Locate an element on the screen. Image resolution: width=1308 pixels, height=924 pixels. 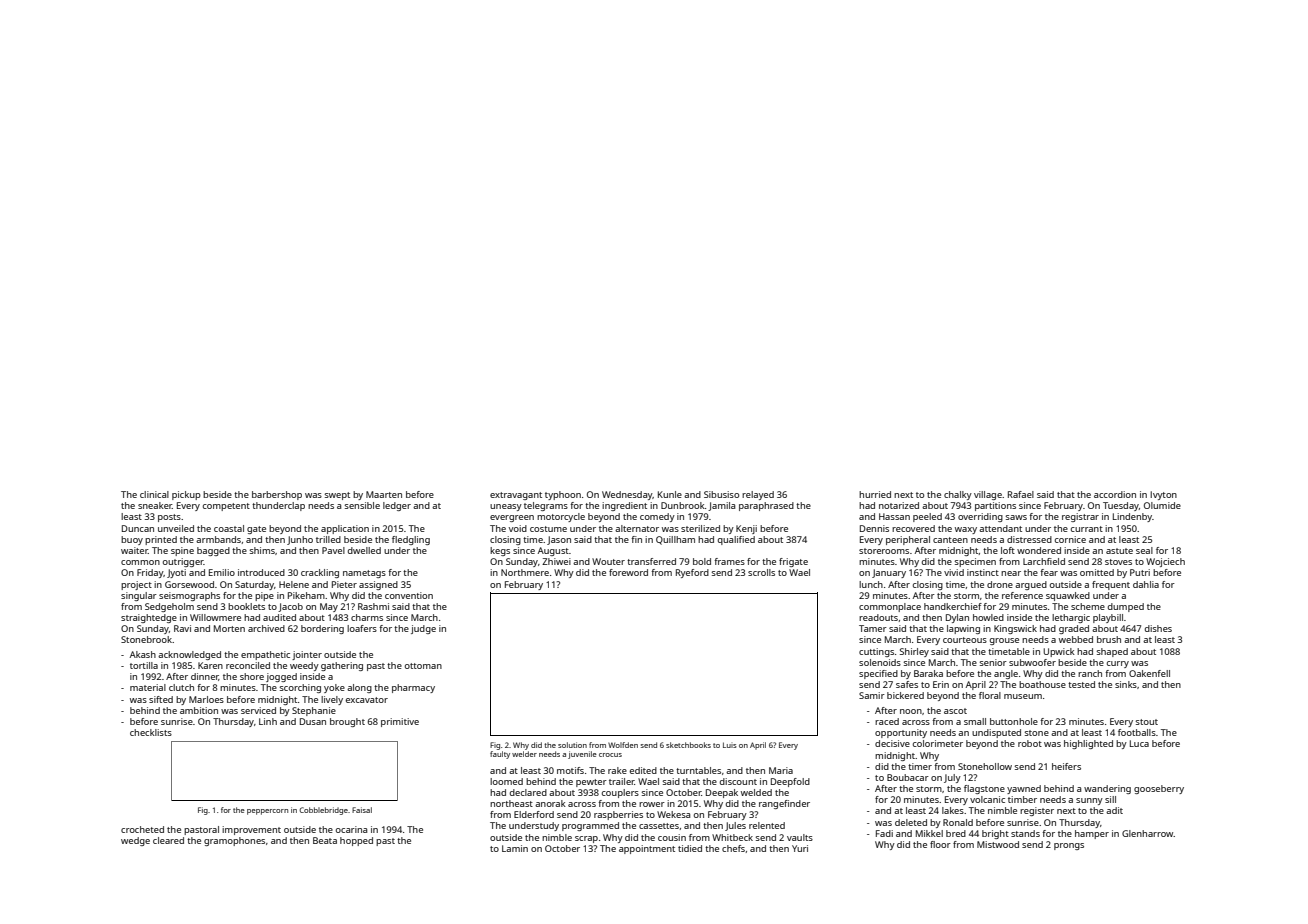
stout is located at coordinates (1147, 722).
